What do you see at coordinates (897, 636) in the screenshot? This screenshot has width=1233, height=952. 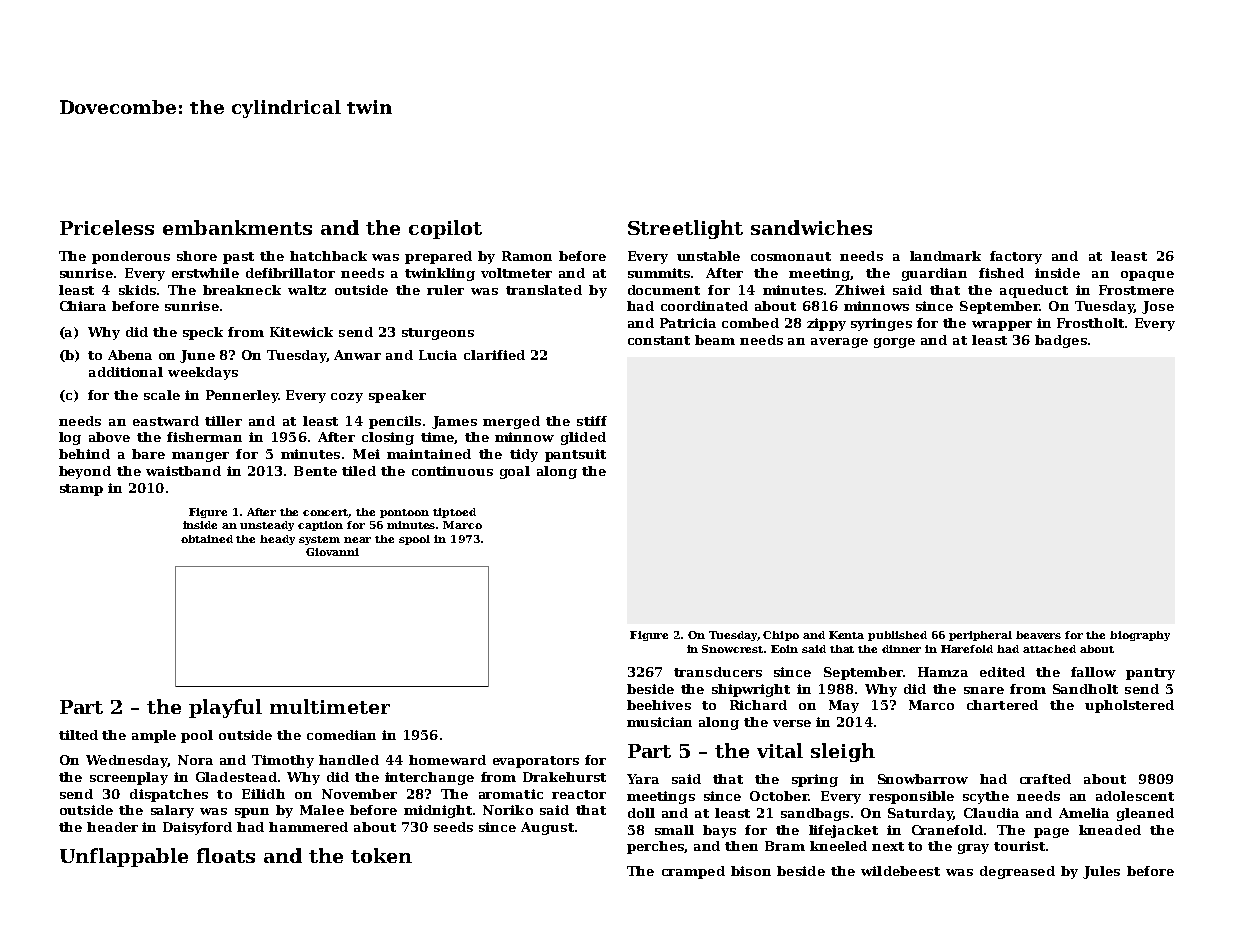 I see `published` at bounding box center [897, 636].
